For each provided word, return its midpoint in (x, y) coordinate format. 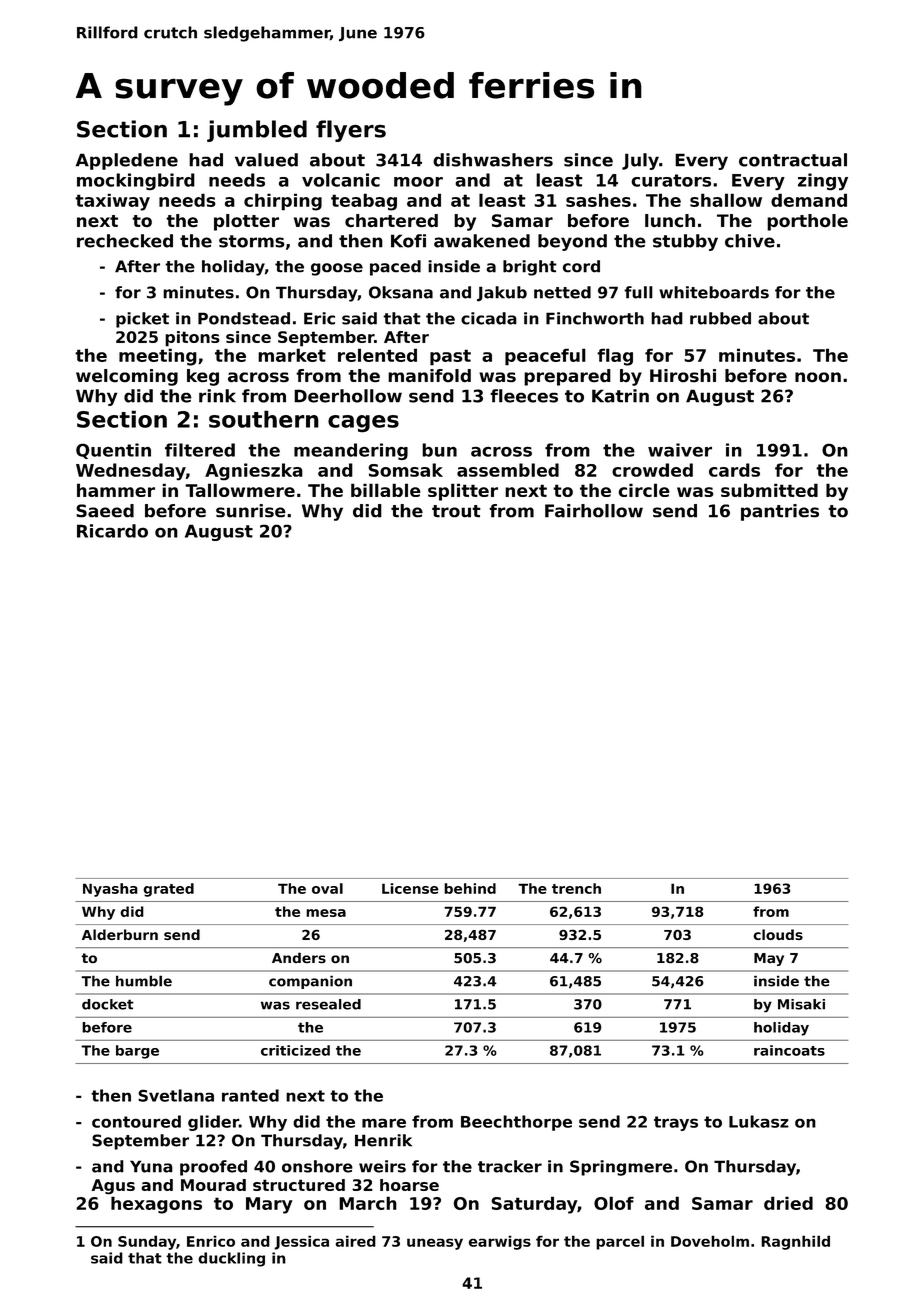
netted (562, 292)
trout (456, 511)
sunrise (251, 511)
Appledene (127, 161)
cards (734, 470)
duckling (231, 1259)
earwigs (500, 1243)
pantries (780, 512)
